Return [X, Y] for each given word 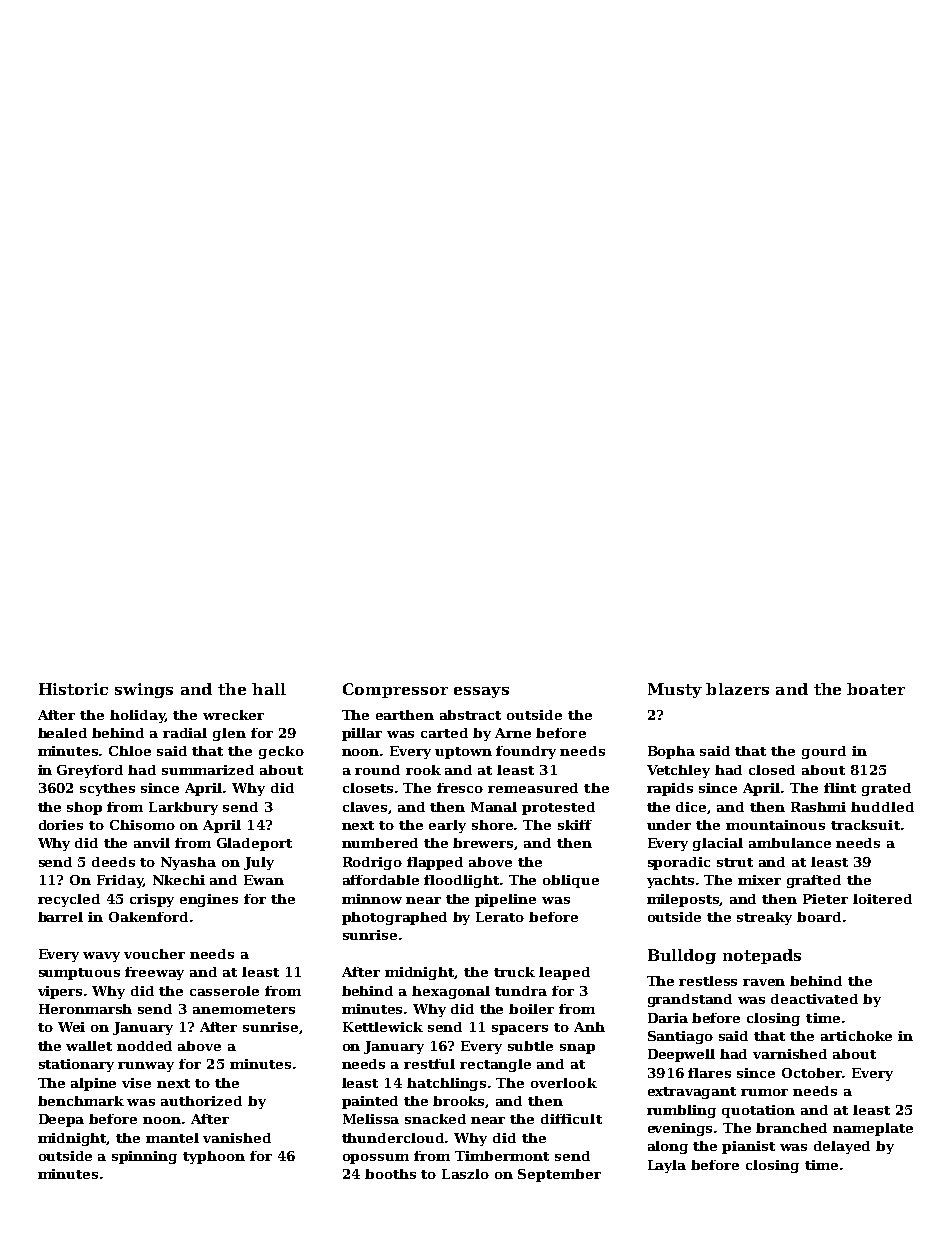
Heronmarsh [85, 1009]
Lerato [500, 917]
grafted [814, 881]
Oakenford [148, 917]
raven [764, 982]
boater [876, 689]
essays [481, 692]
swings [144, 690]
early [447, 826]
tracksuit [865, 825]
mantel [172, 1138]
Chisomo [142, 825]
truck [514, 972]
